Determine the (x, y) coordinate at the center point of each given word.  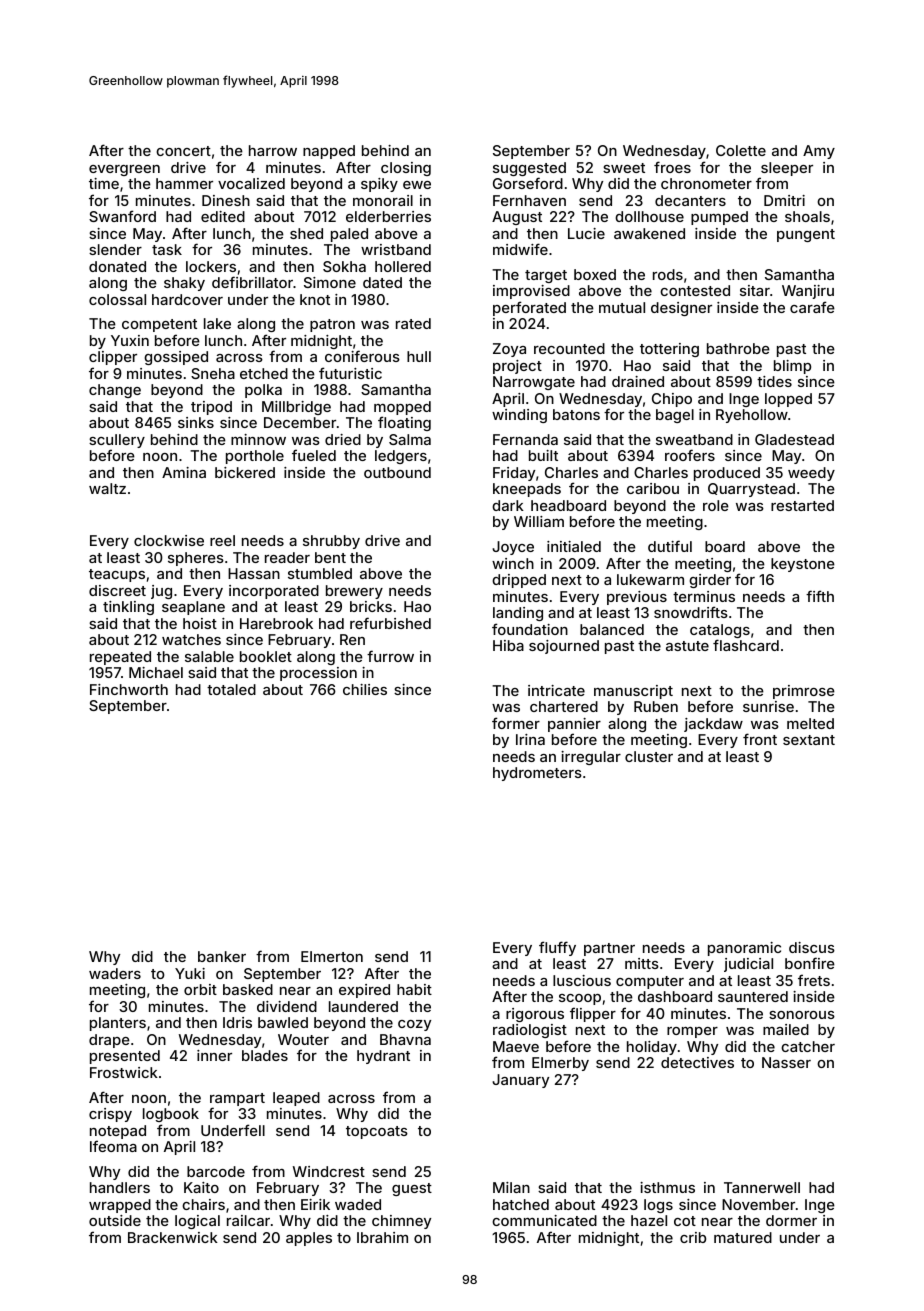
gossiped (176, 358)
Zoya (509, 350)
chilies (365, 689)
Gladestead (794, 439)
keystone (803, 565)
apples (309, 1239)
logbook (171, 1115)
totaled (231, 689)
